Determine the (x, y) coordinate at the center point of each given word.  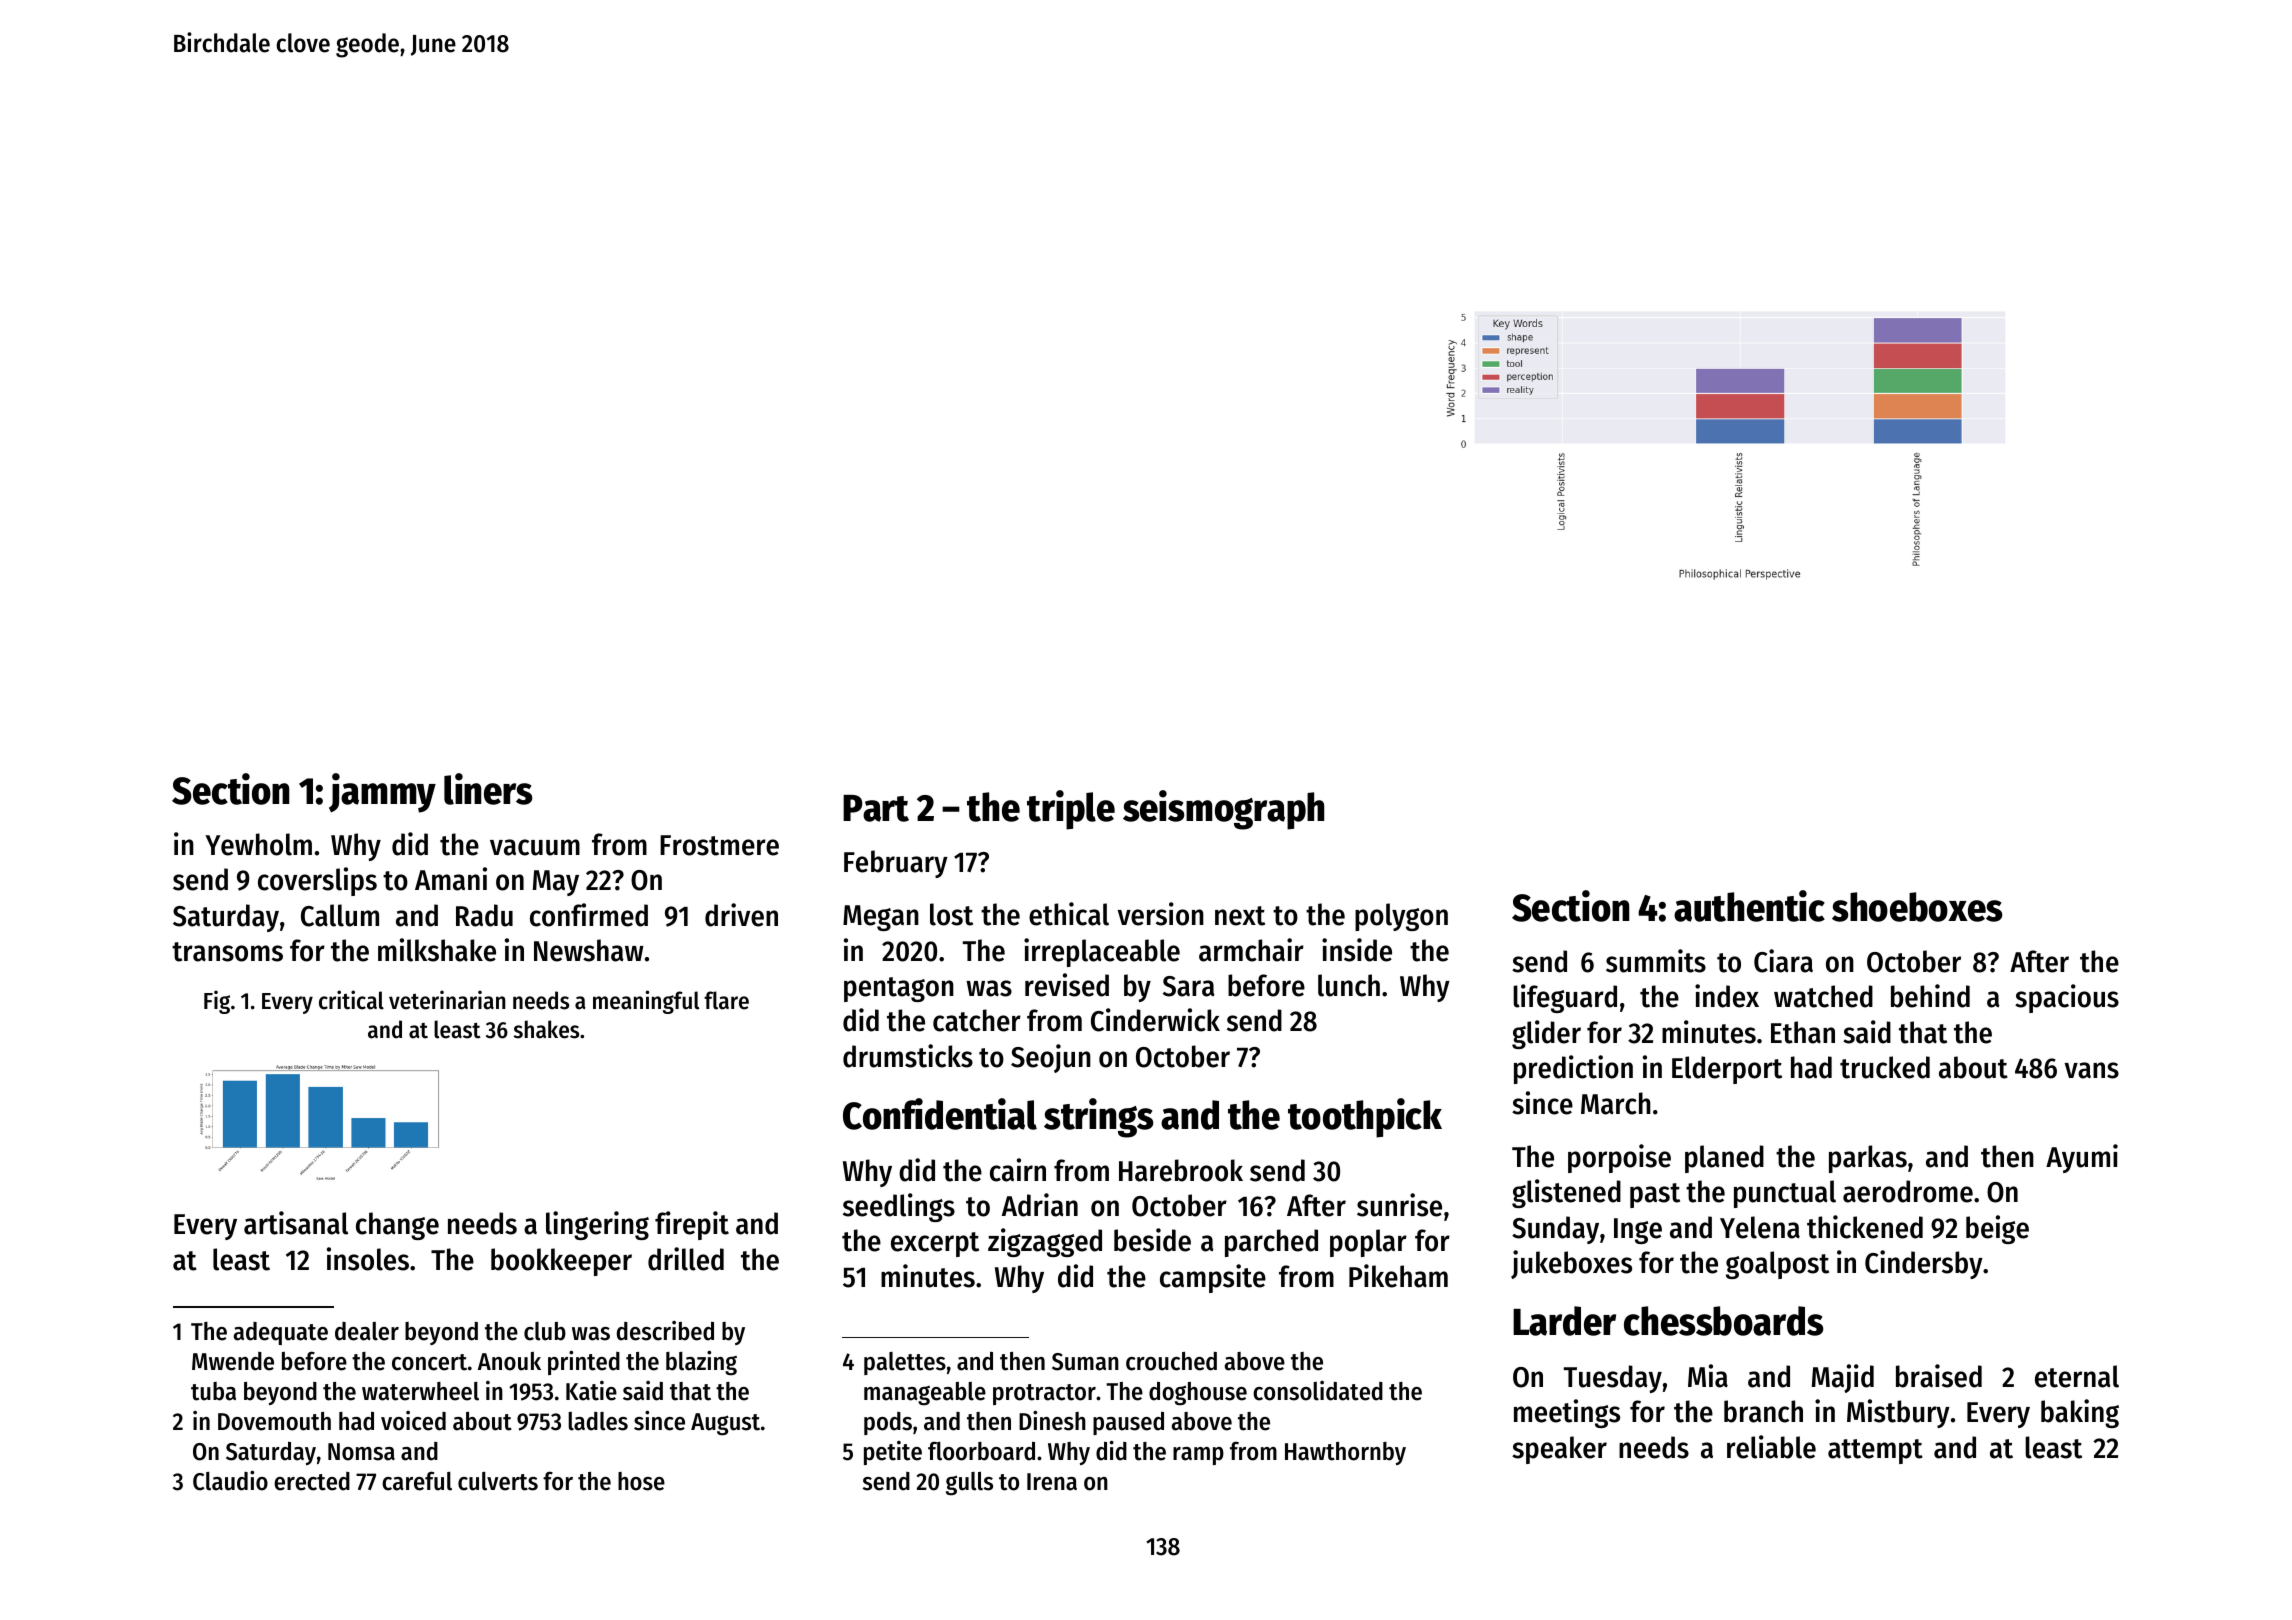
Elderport (1727, 1070)
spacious (2067, 998)
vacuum (535, 847)
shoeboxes (1917, 907)
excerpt (935, 1244)
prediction (1573, 1069)
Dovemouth (274, 1421)
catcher (977, 1020)
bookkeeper (561, 1262)
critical (351, 1000)
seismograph (1223, 810)
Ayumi (2082, 1158)
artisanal (296, 1223)
